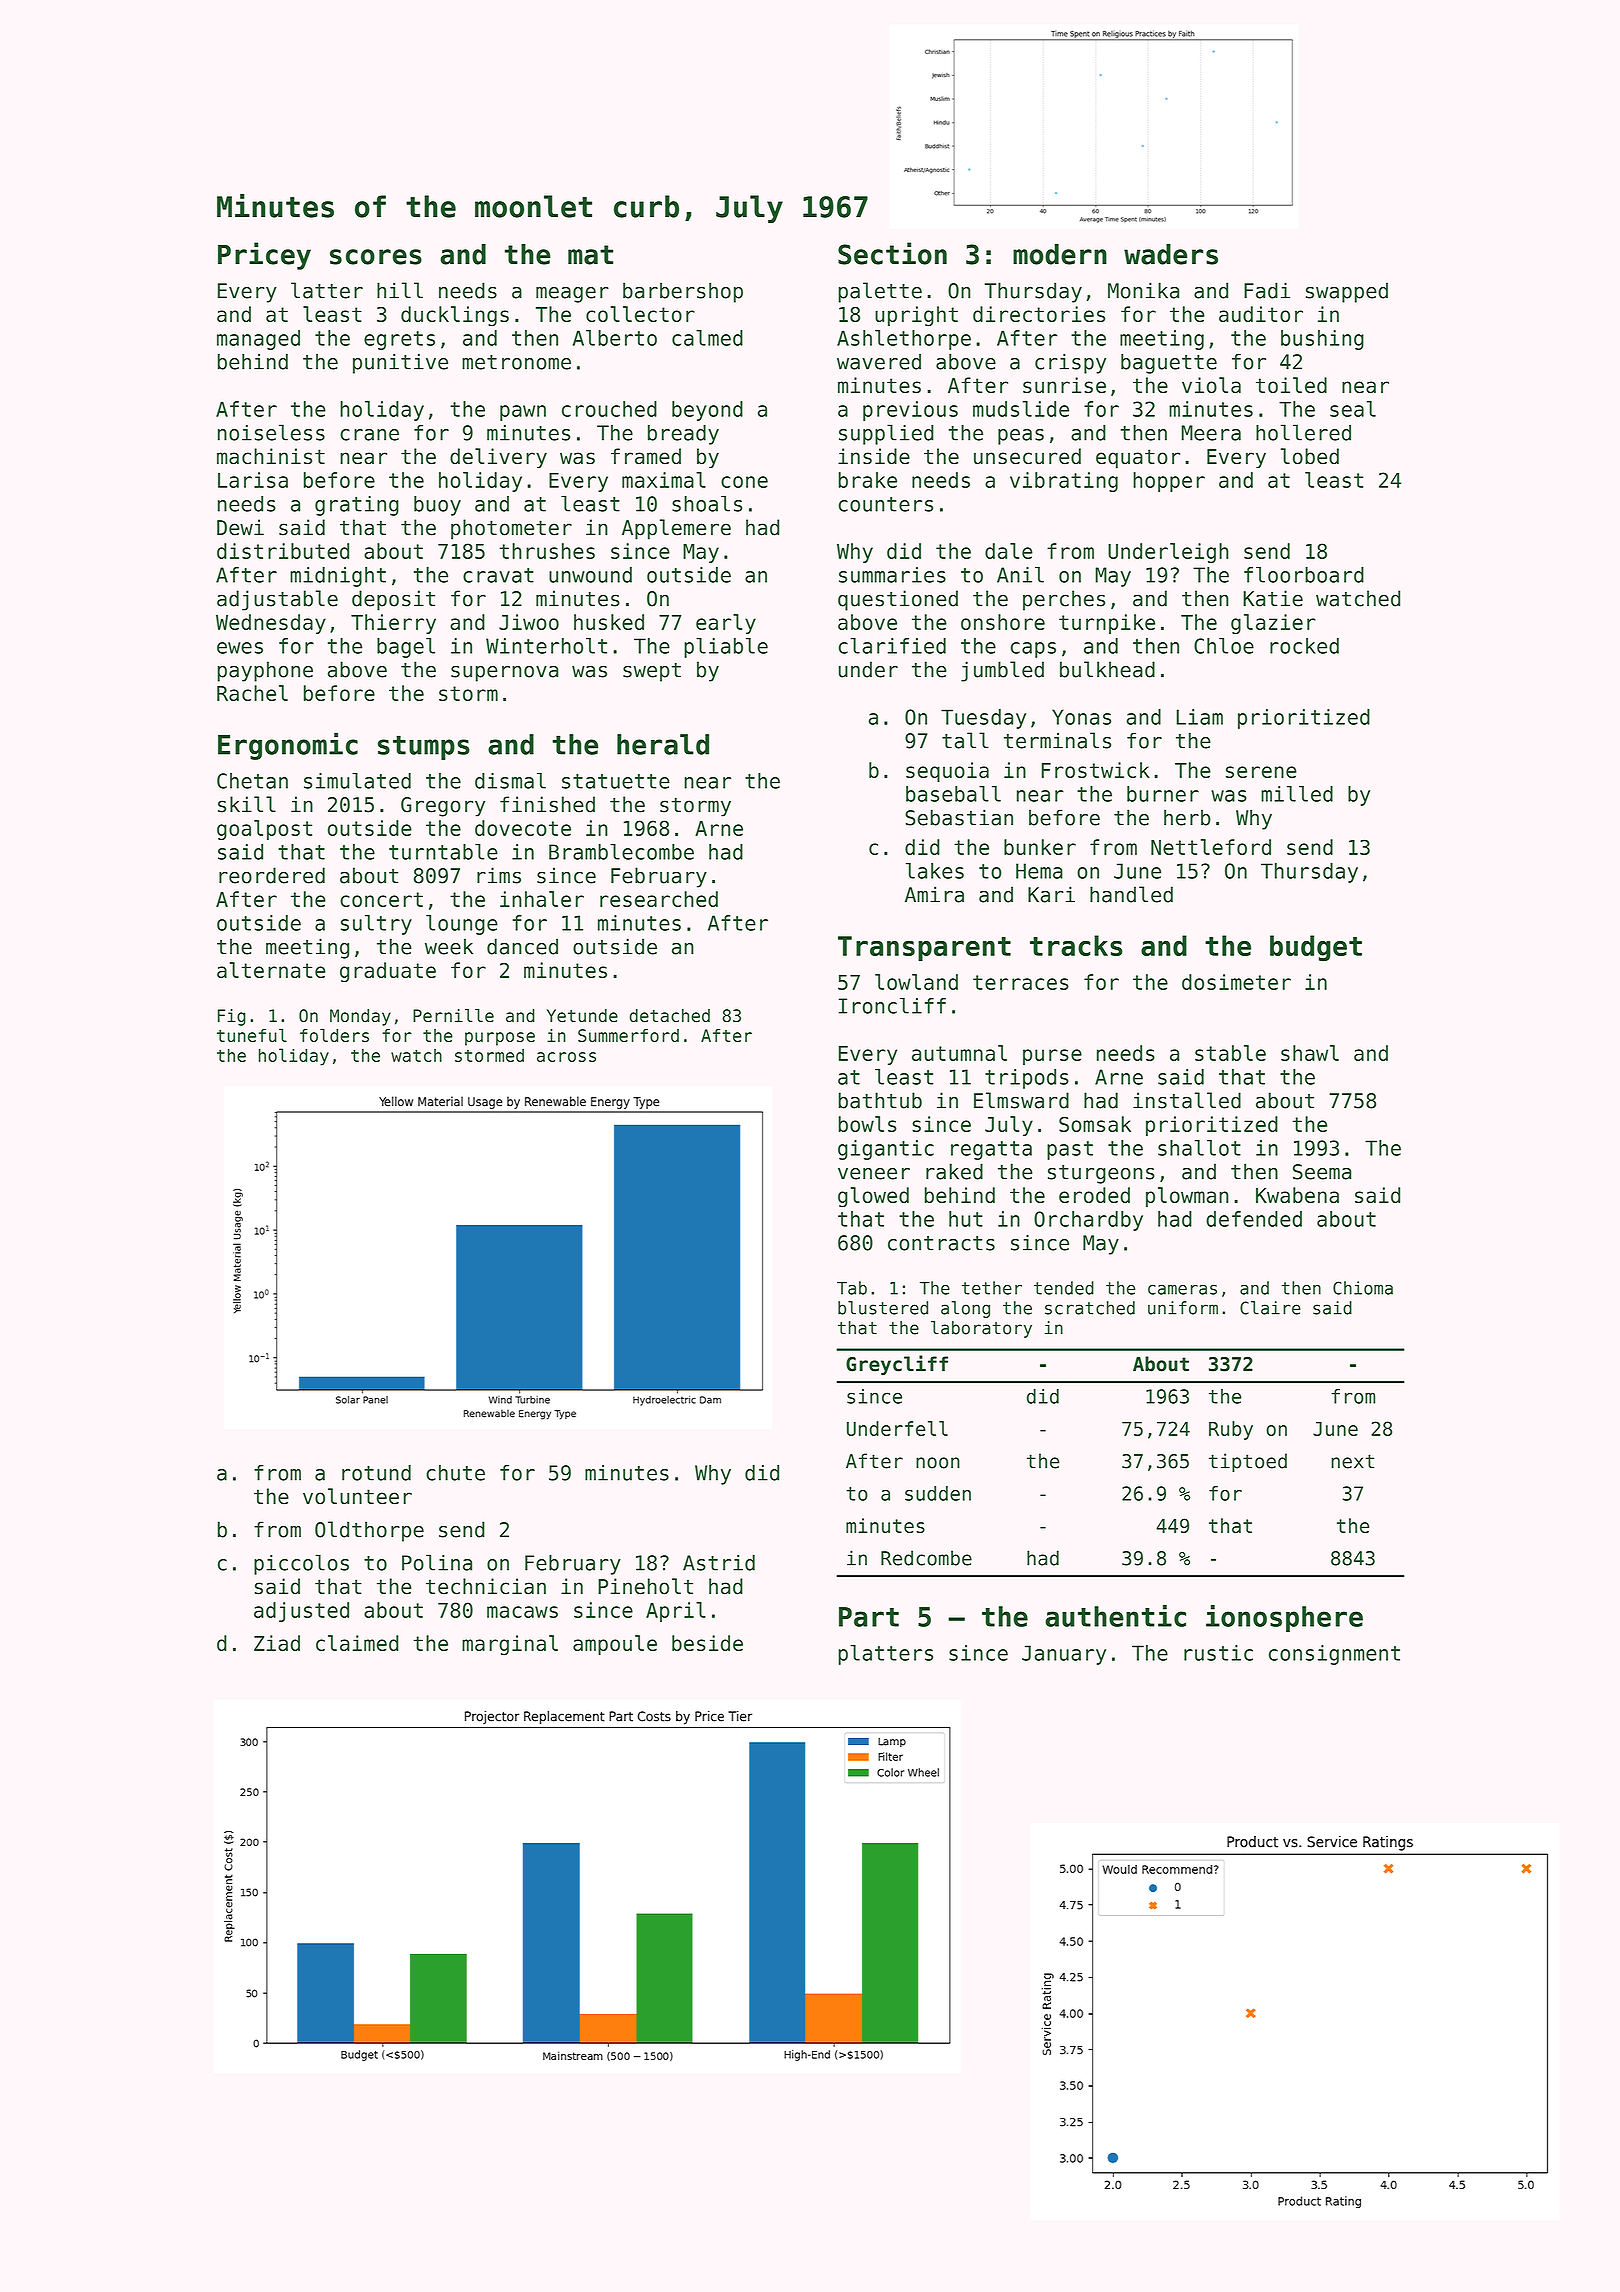 Image resolution: width=1620 pixels, height=2292 pixels. Describe the element at coordinates (744, 482) in the screenshot. I see `cone` at that location.
